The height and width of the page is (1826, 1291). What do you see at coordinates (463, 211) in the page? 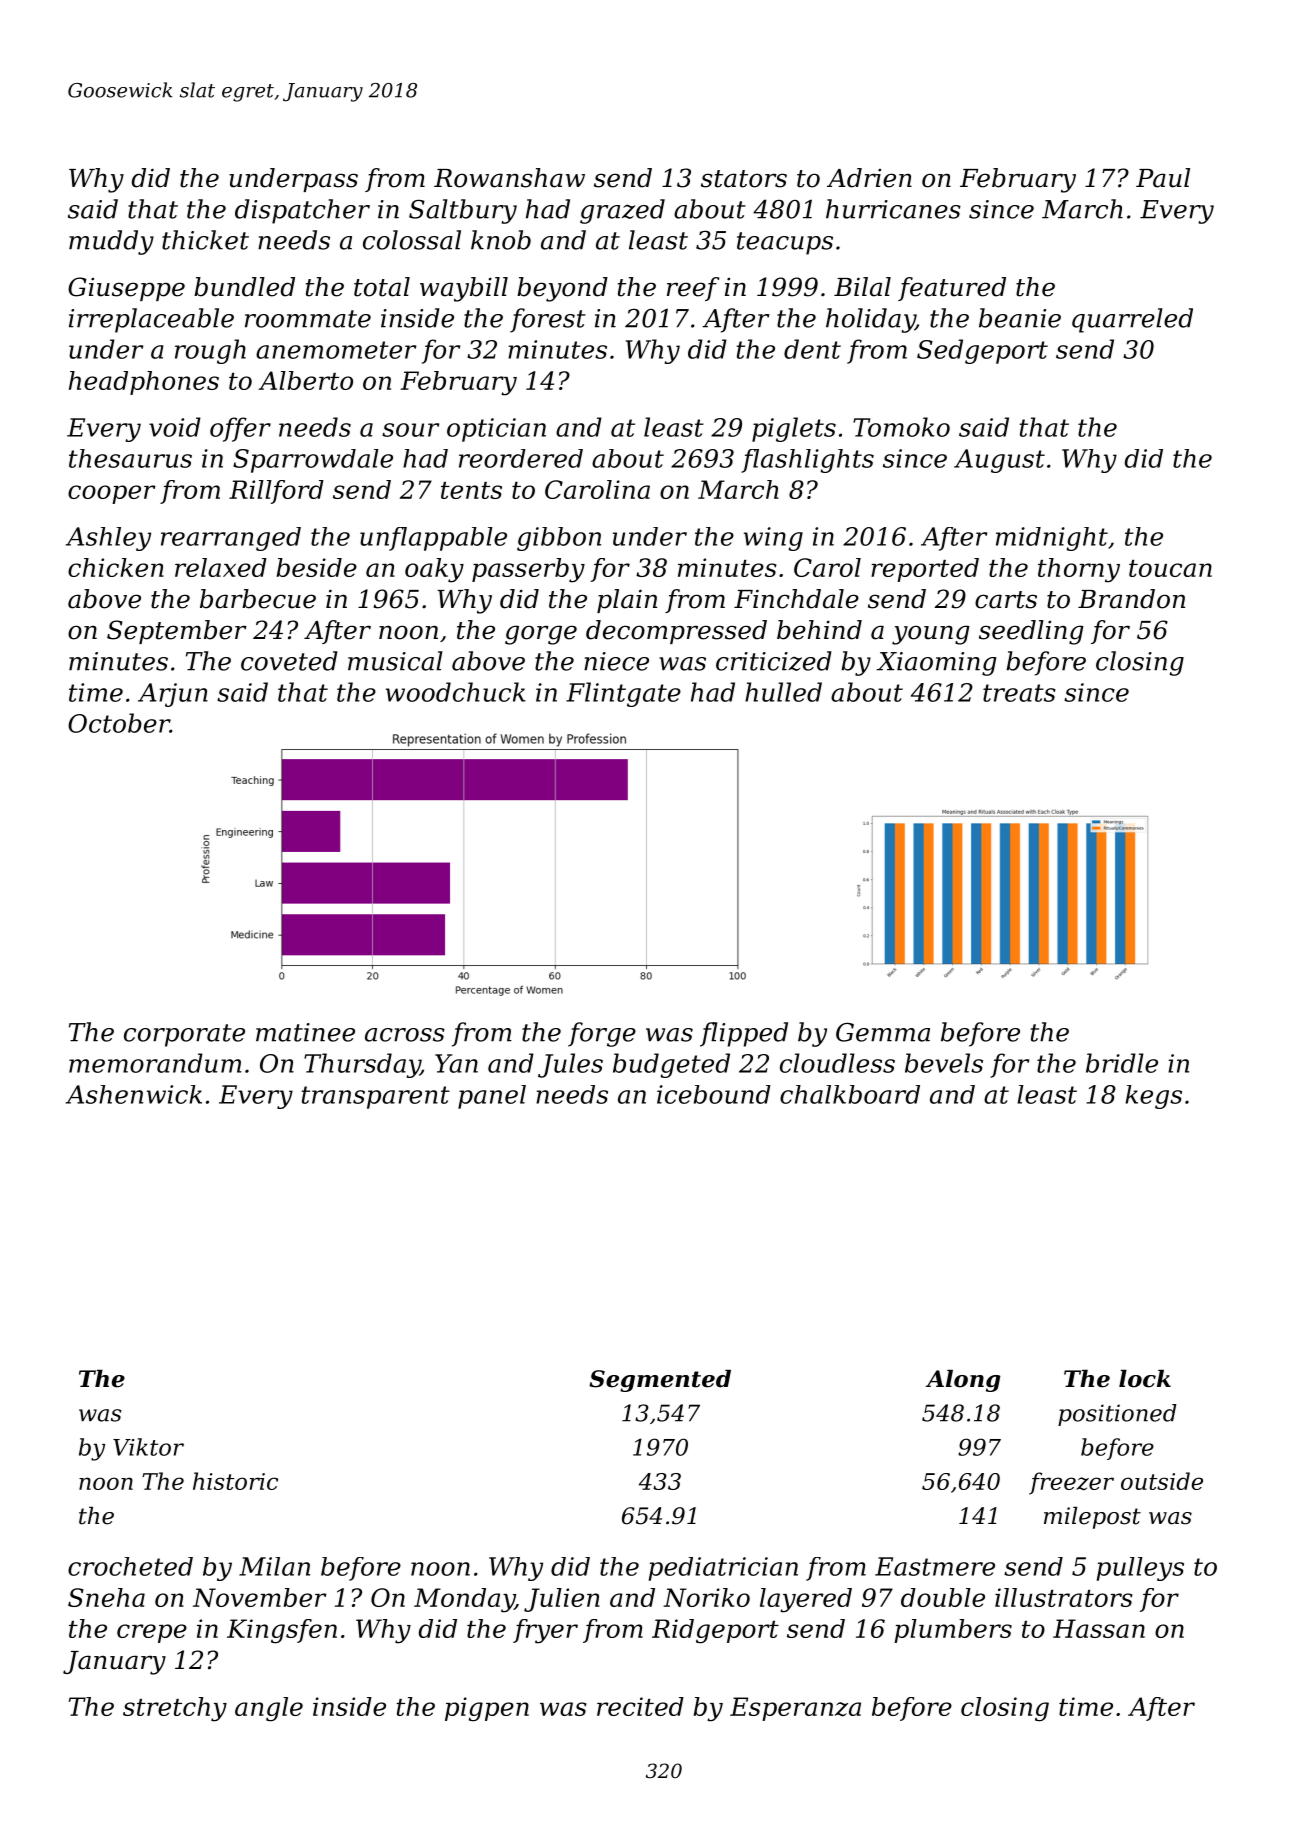
I see `Saltbury` at bounding box center [463, 211].
